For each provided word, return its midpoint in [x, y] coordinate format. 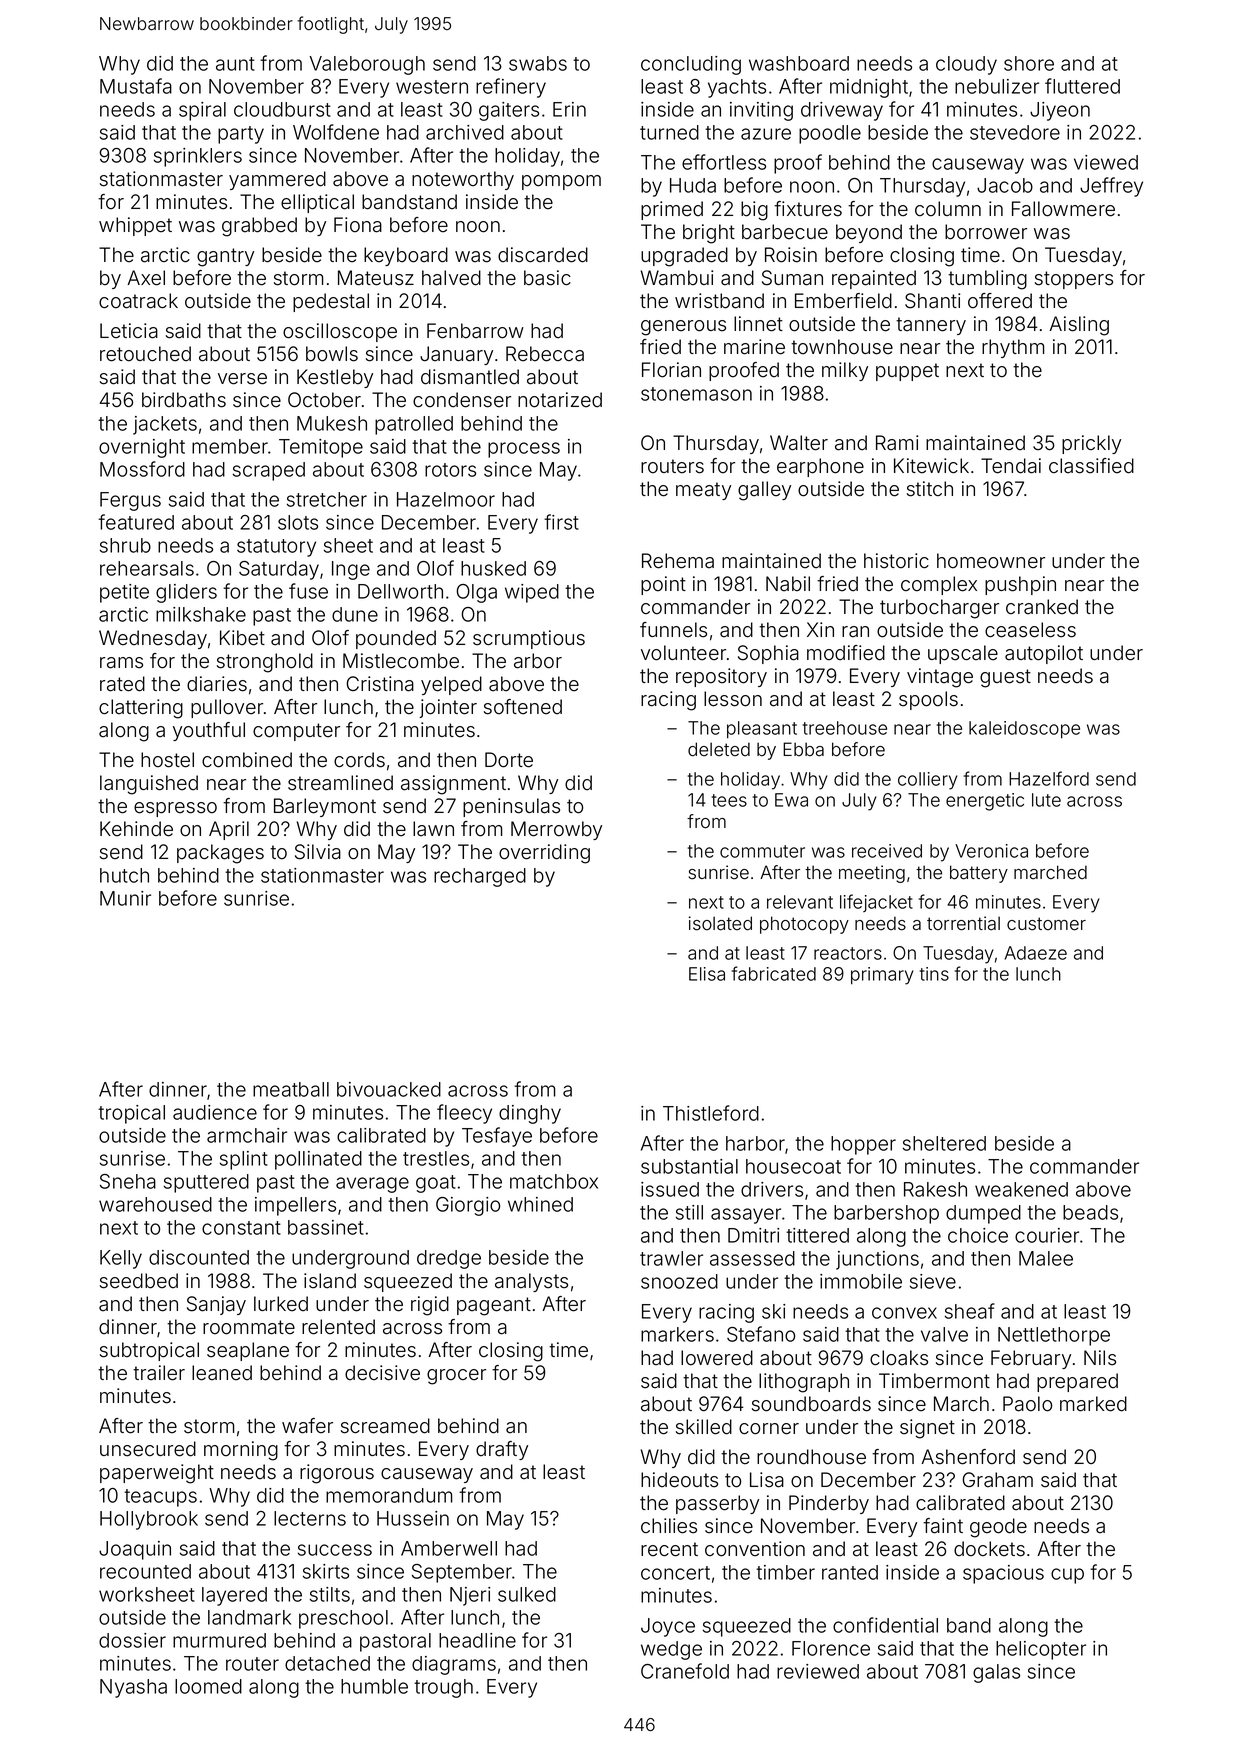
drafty [502, 1450]
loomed [208, 1686]
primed [672, 210]
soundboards [811, 1404]
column [948, 209]
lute [1046, 800]
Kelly [121, 1259]
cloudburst [282, 109]
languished [149, 785]
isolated [720, 923]
